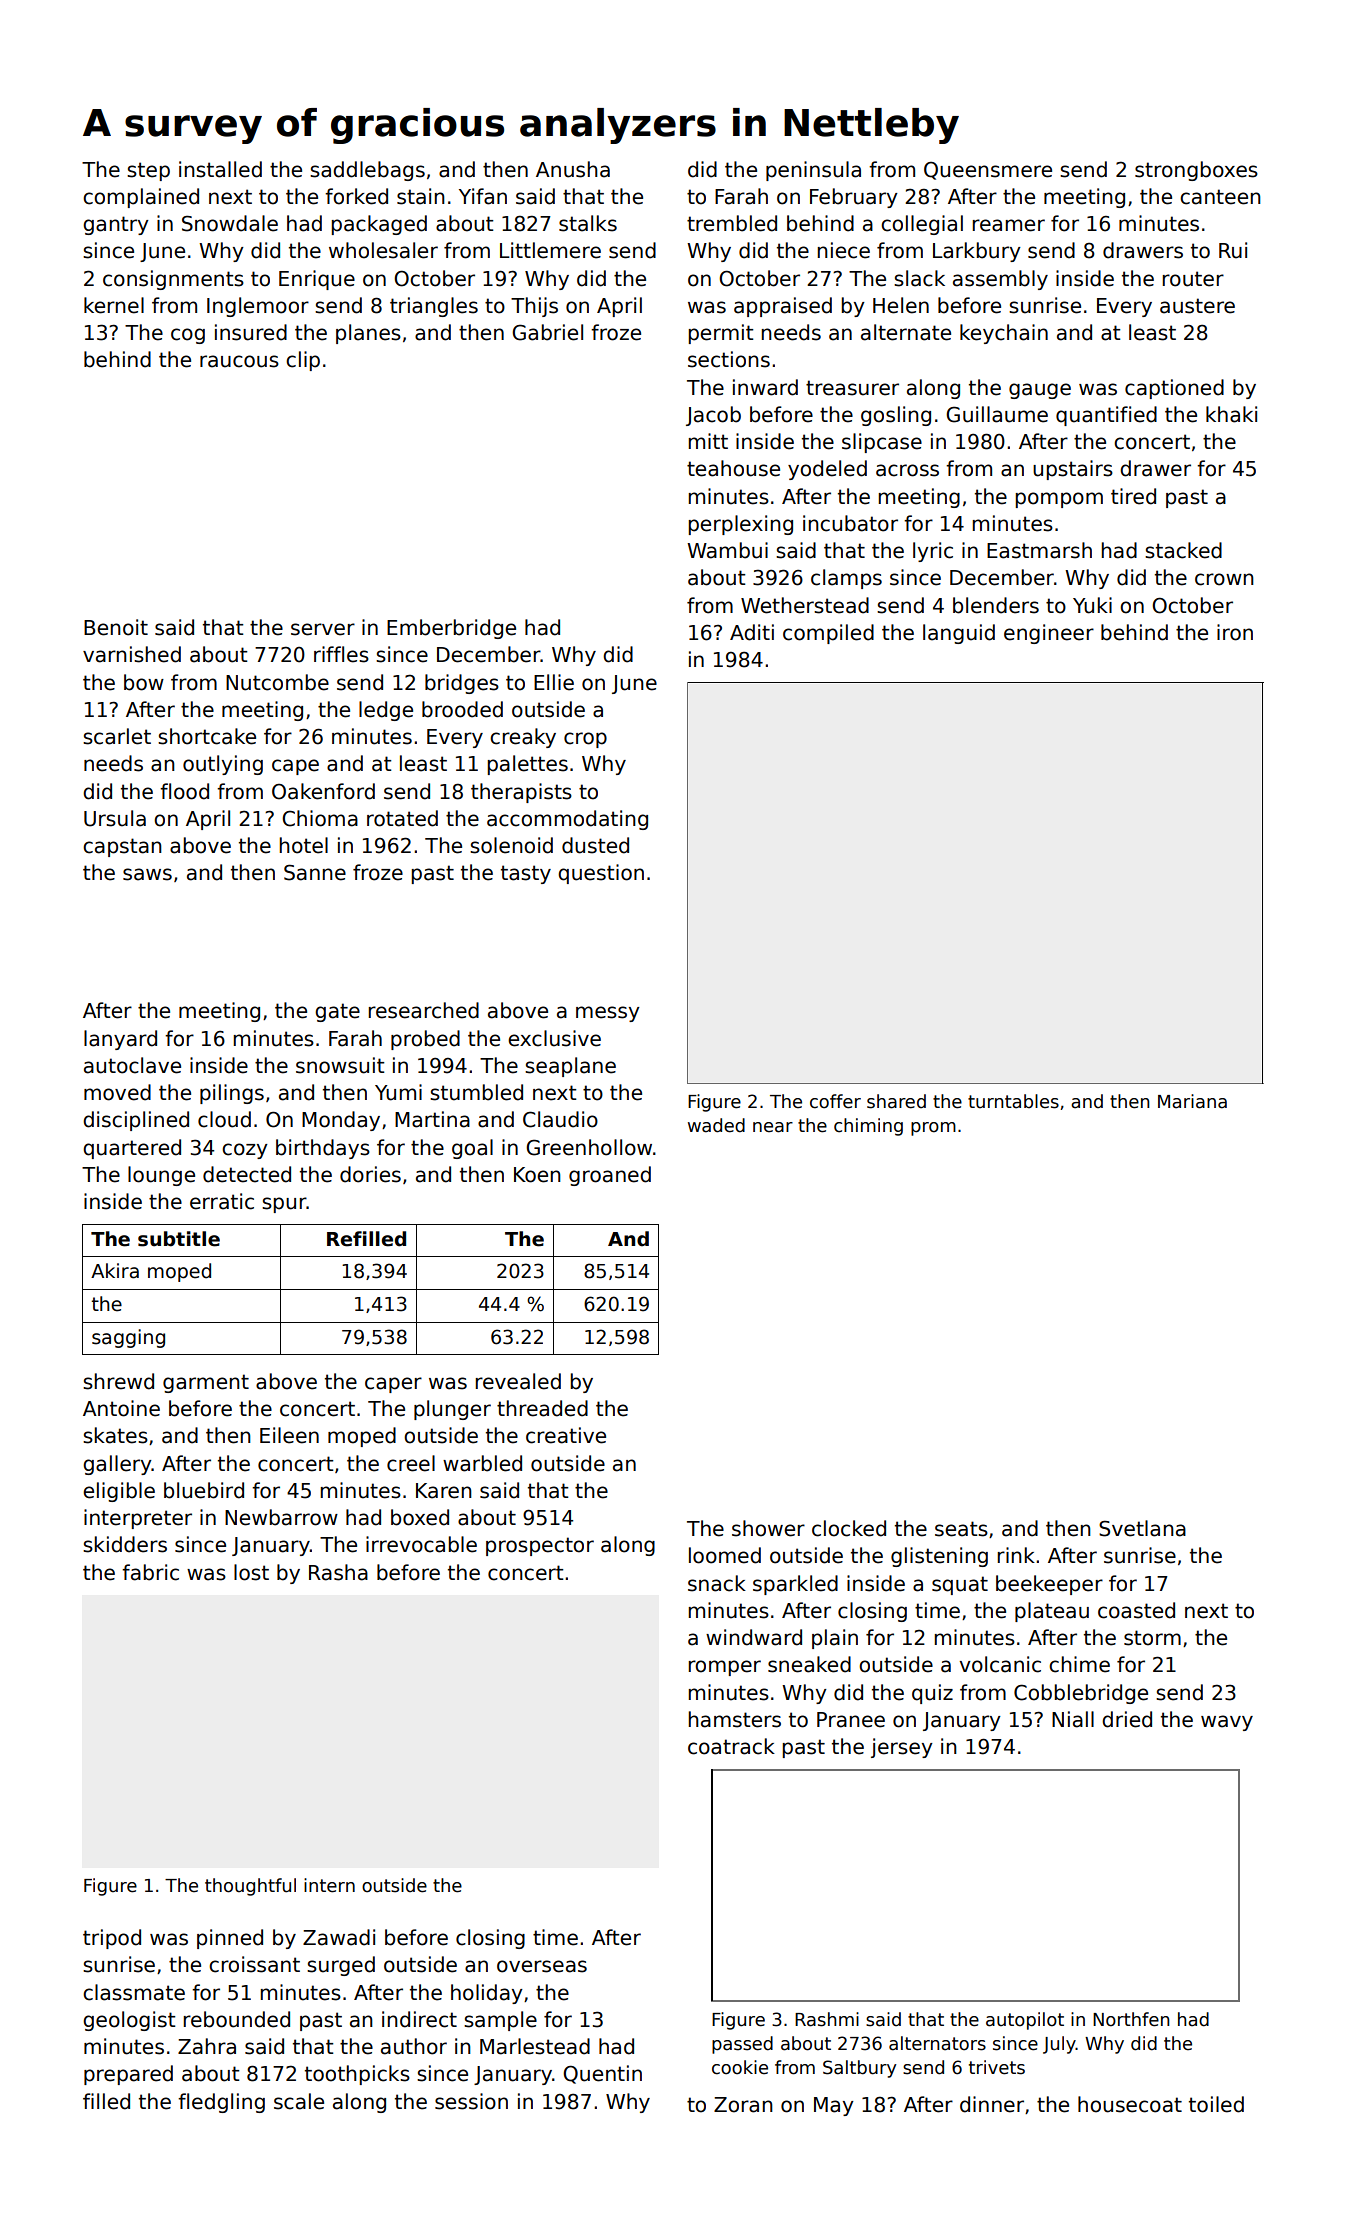 The height and width of the image is (2217, 1346). Describe the element at coordinates (1000, 1664) in the image. I see `volcanic` at that location.
